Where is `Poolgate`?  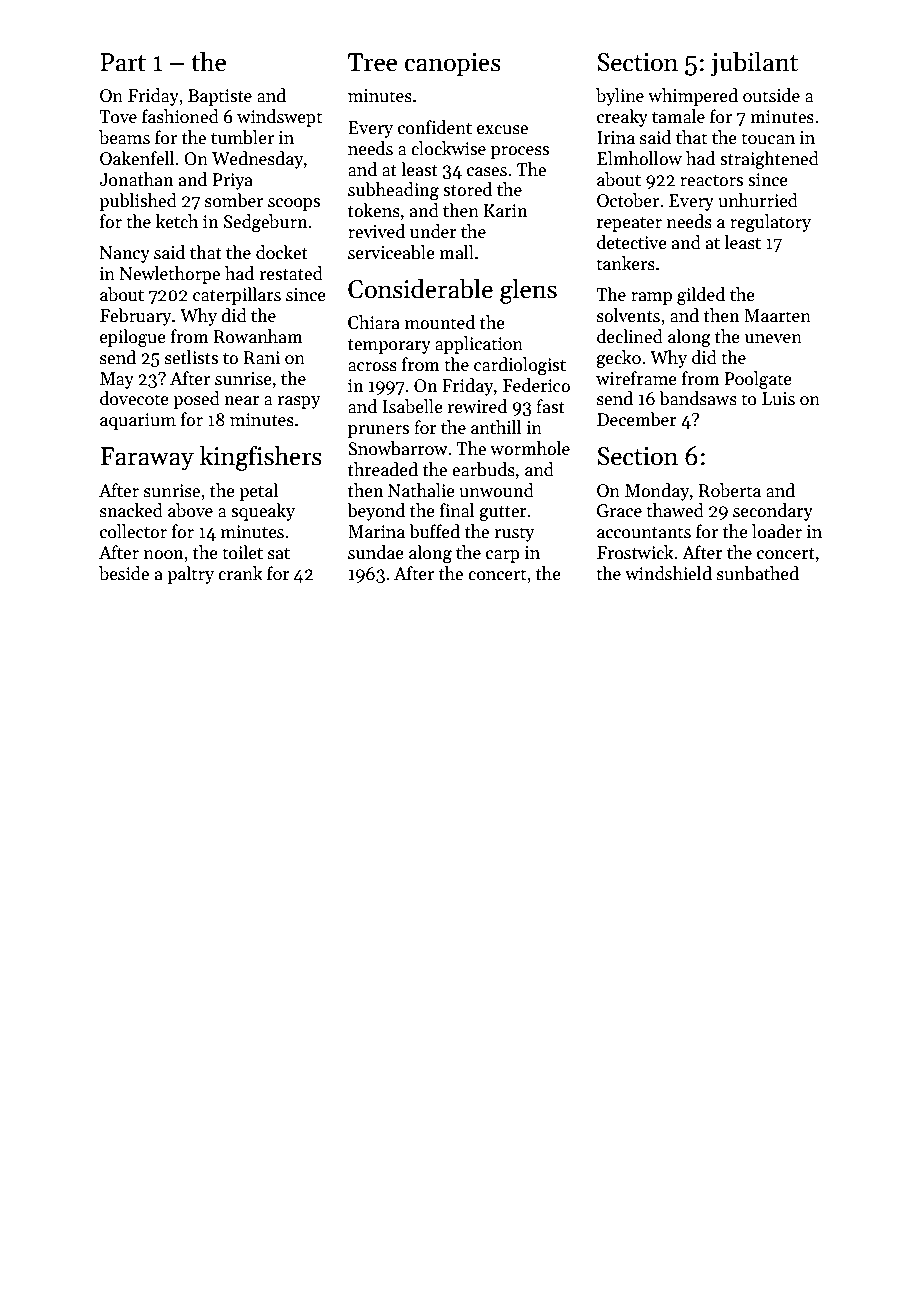
Poolgate is located at coordinates (758, 380).
